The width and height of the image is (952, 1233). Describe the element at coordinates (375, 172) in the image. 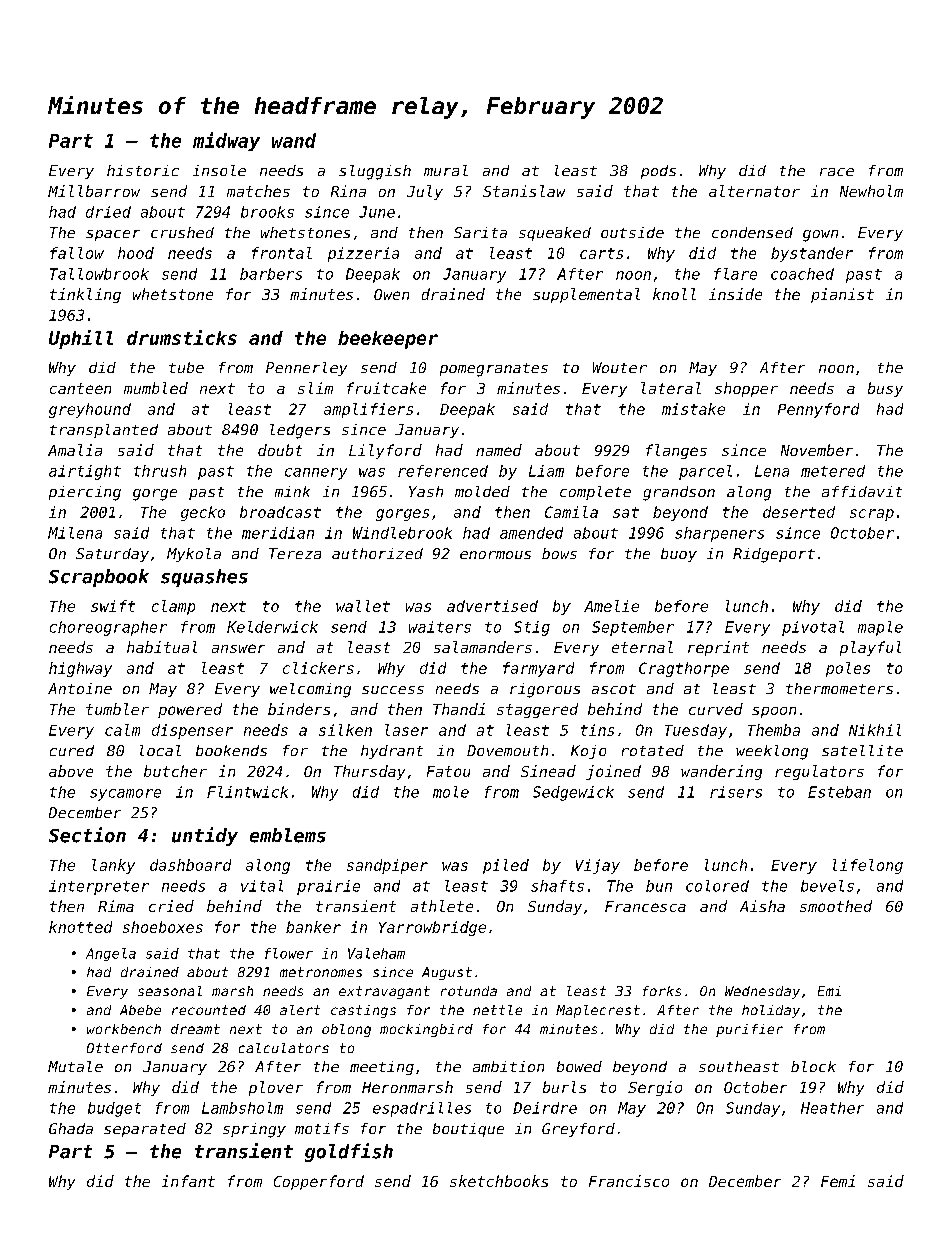

I see `sluggish` at that location.
